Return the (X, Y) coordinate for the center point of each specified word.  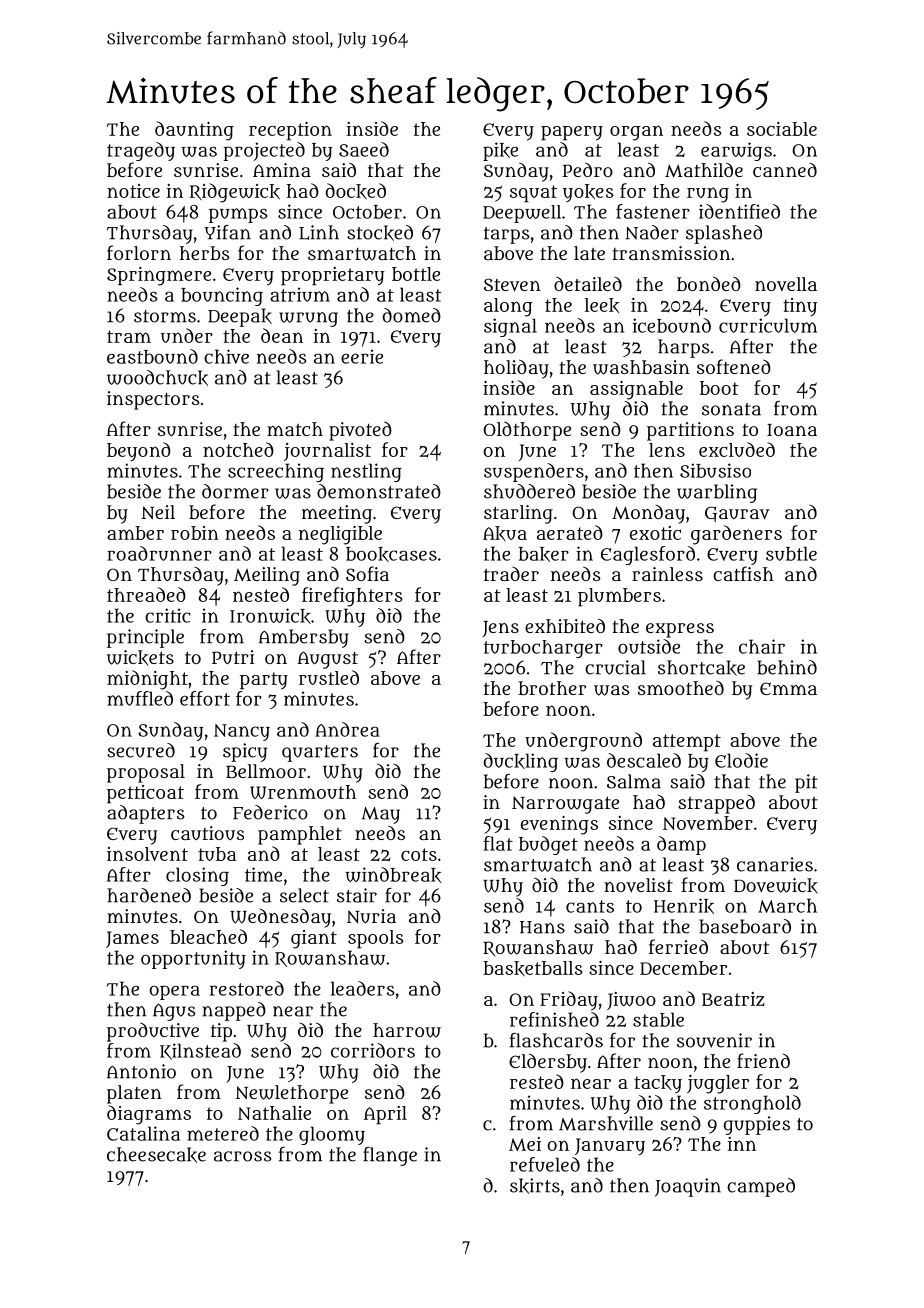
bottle (416, 274)
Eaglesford (648, 555)
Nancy (242, 732)
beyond (139, 451)
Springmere (159, 276)
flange (390, 1156)
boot (719, 388)
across (243, 1156)
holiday (516, 369)
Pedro (588, 169)
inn (742, 1144)
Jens (501, 629)
